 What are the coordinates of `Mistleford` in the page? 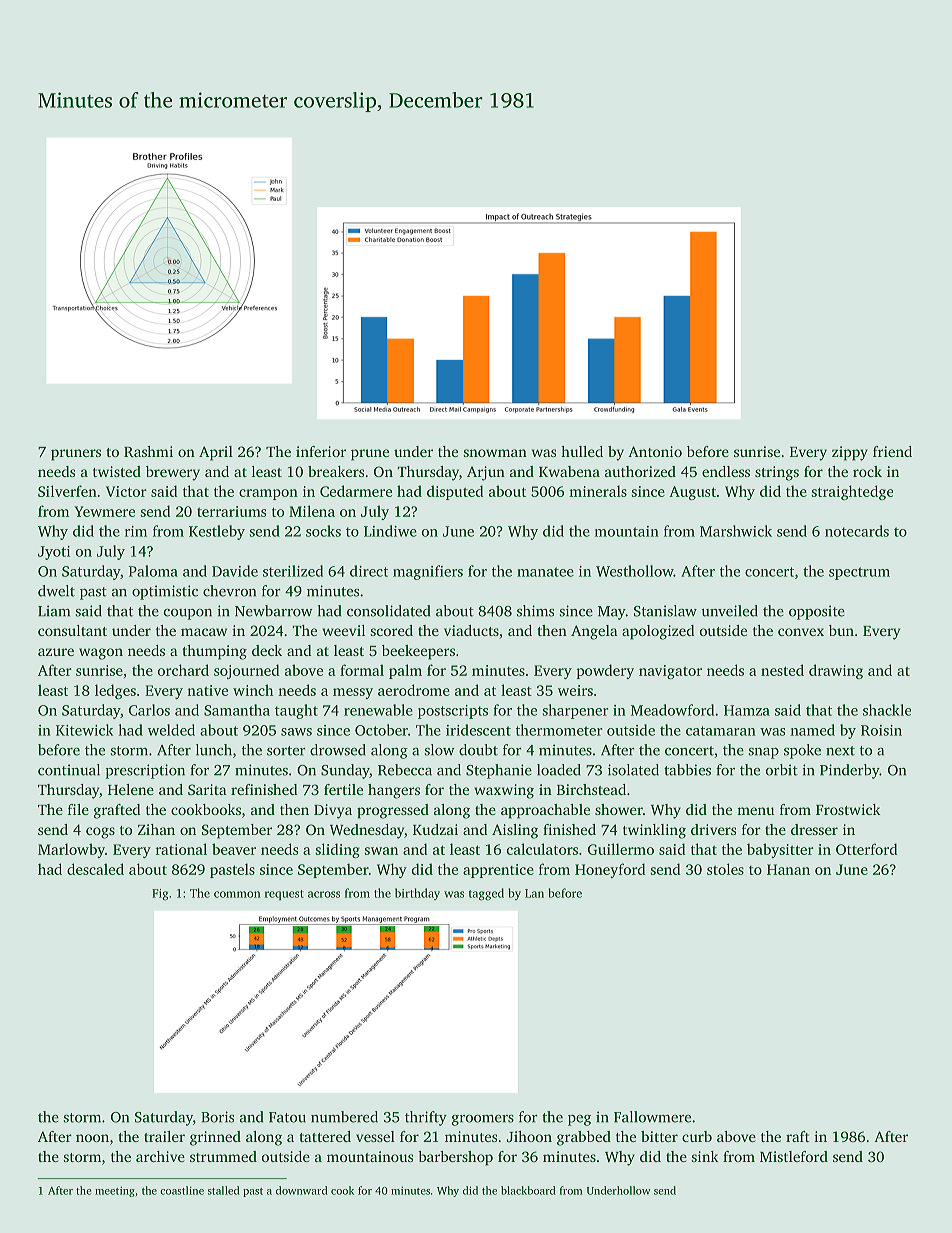 It's located at (794, 1156).
